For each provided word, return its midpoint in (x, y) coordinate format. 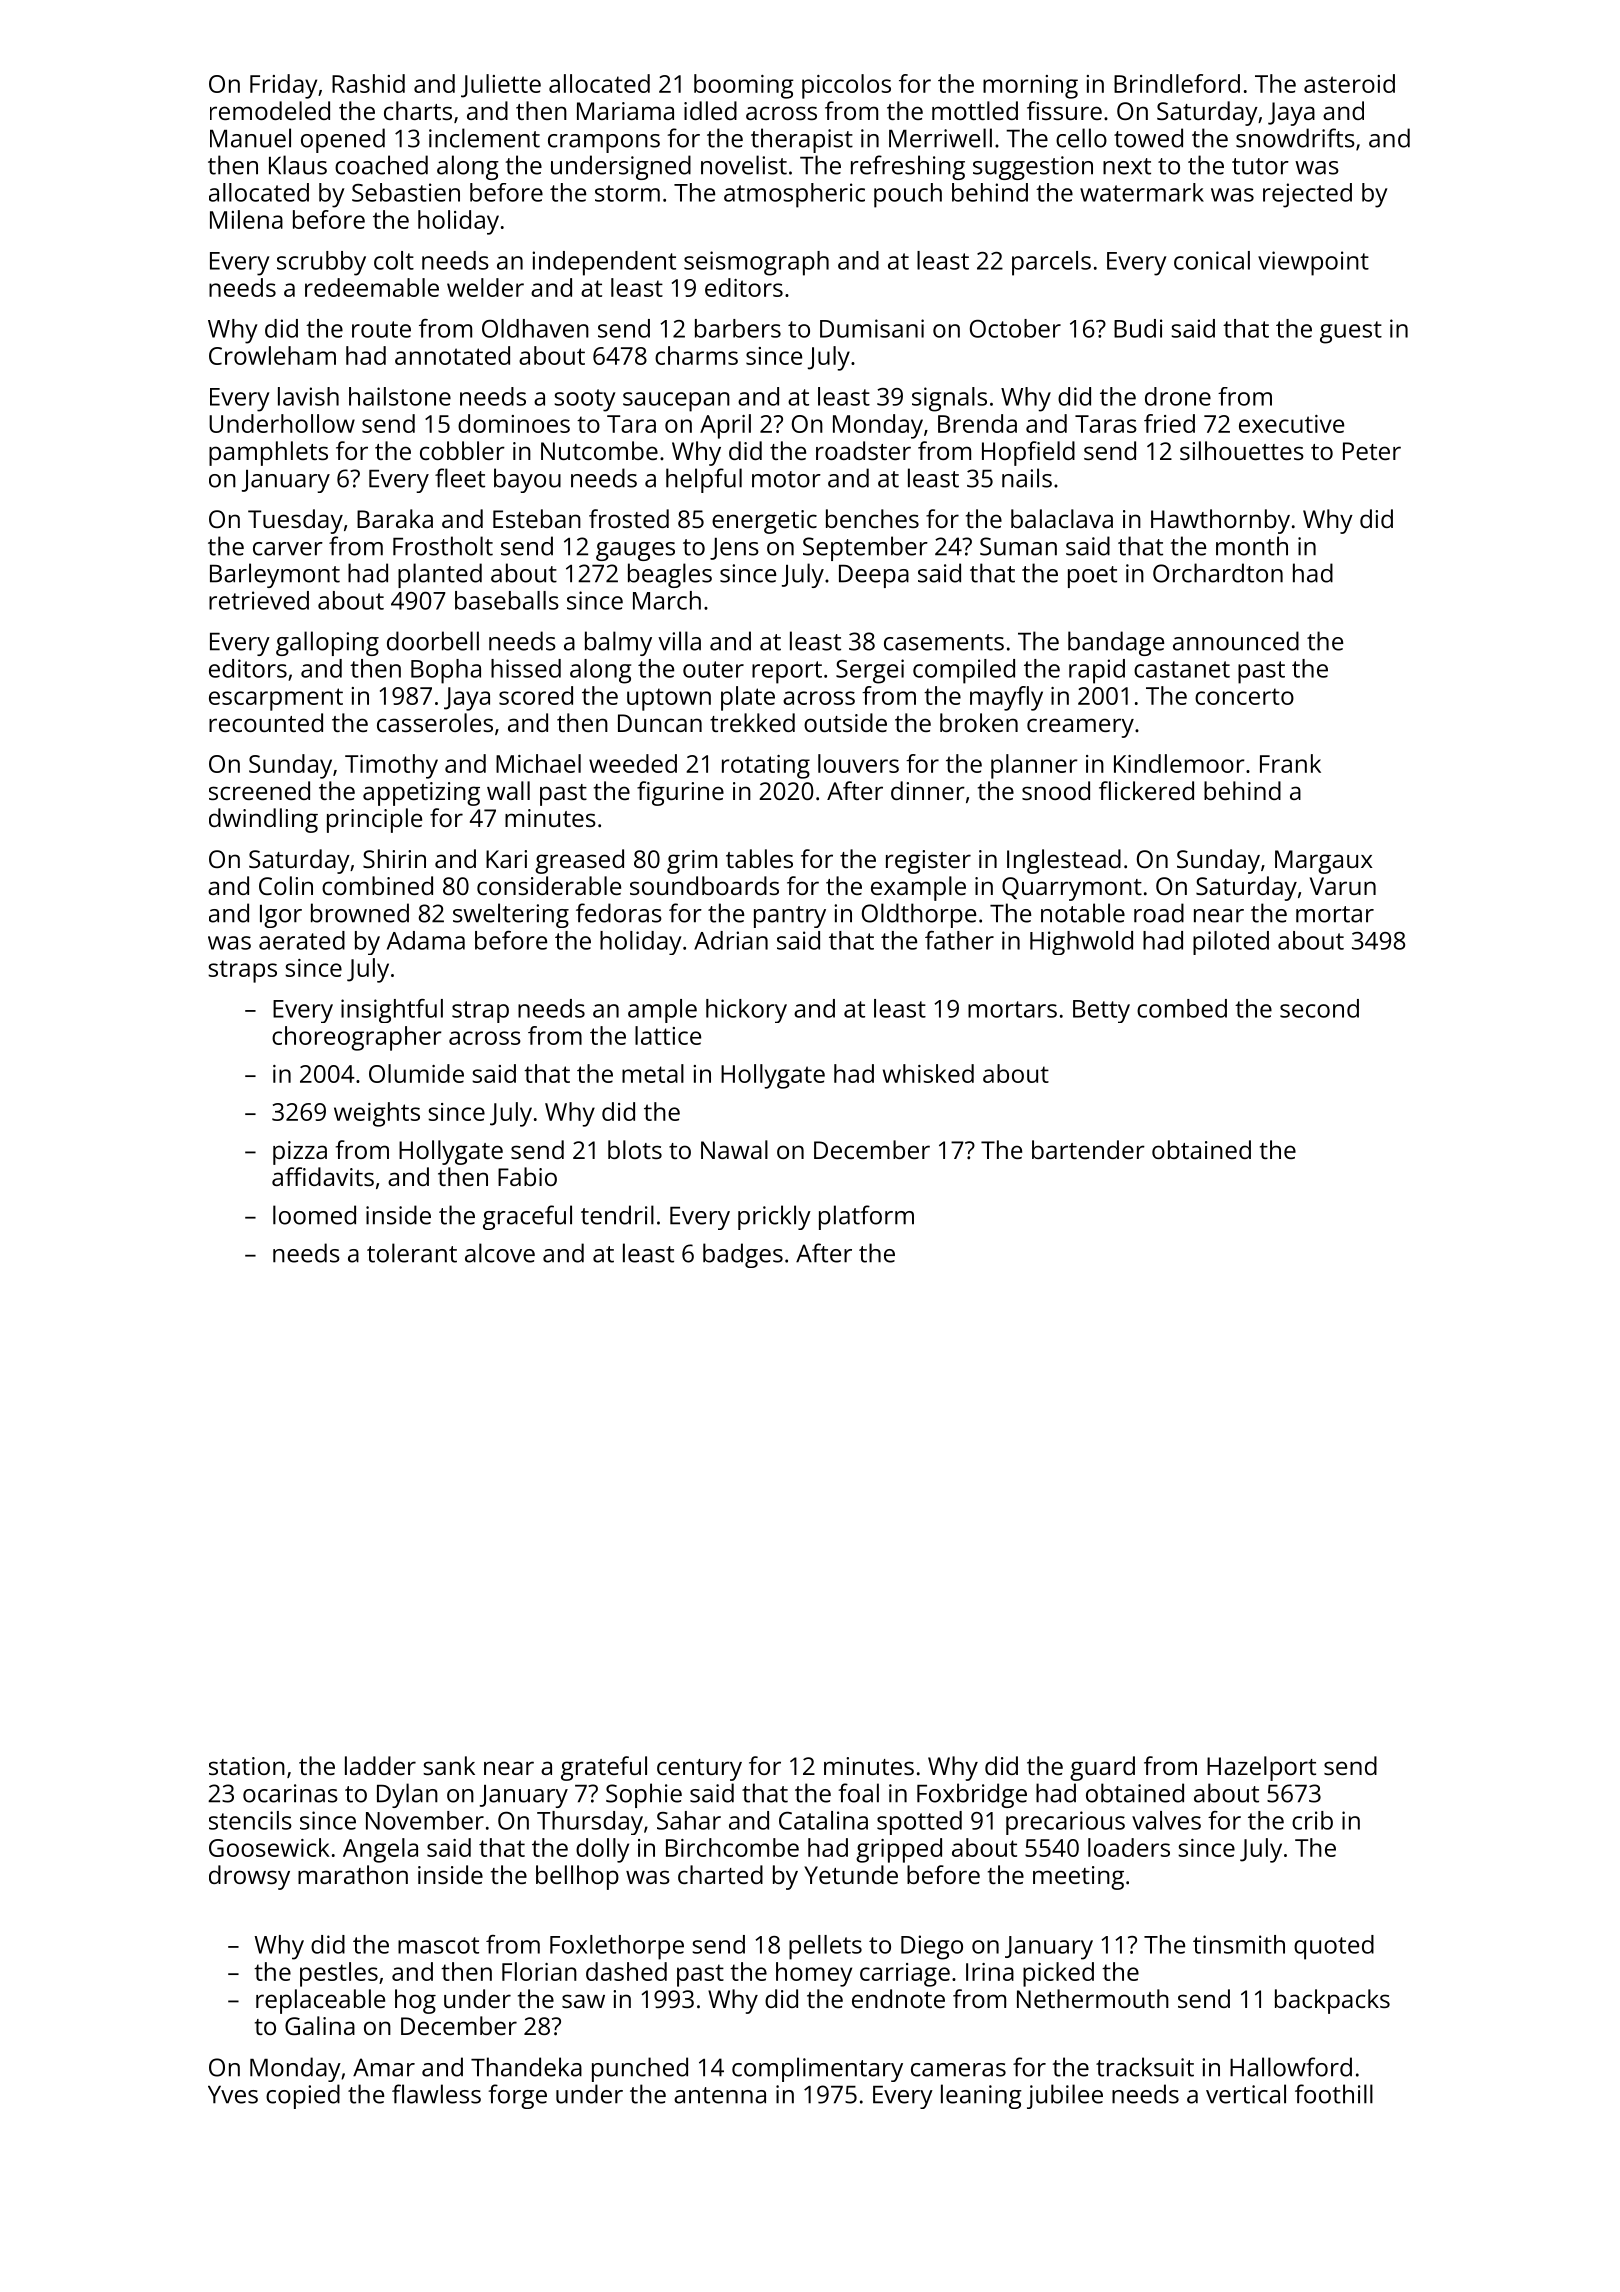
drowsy (249, 1877)
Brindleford (1177, 83)
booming (744, 86)
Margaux (1324, 862)
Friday (283, 86)
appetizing (421, 794)
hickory (746, 1011)
